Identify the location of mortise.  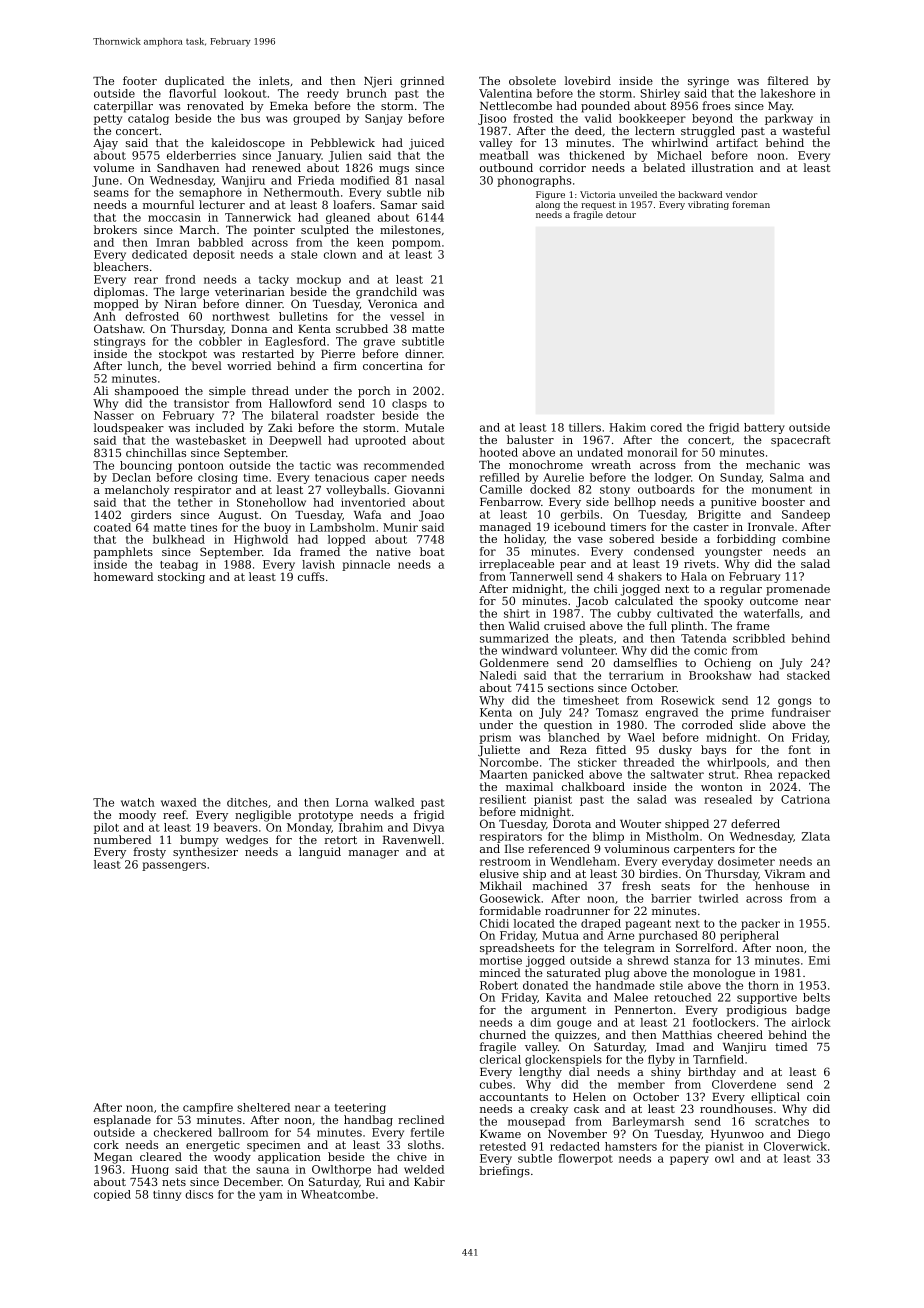
(501, 960).
